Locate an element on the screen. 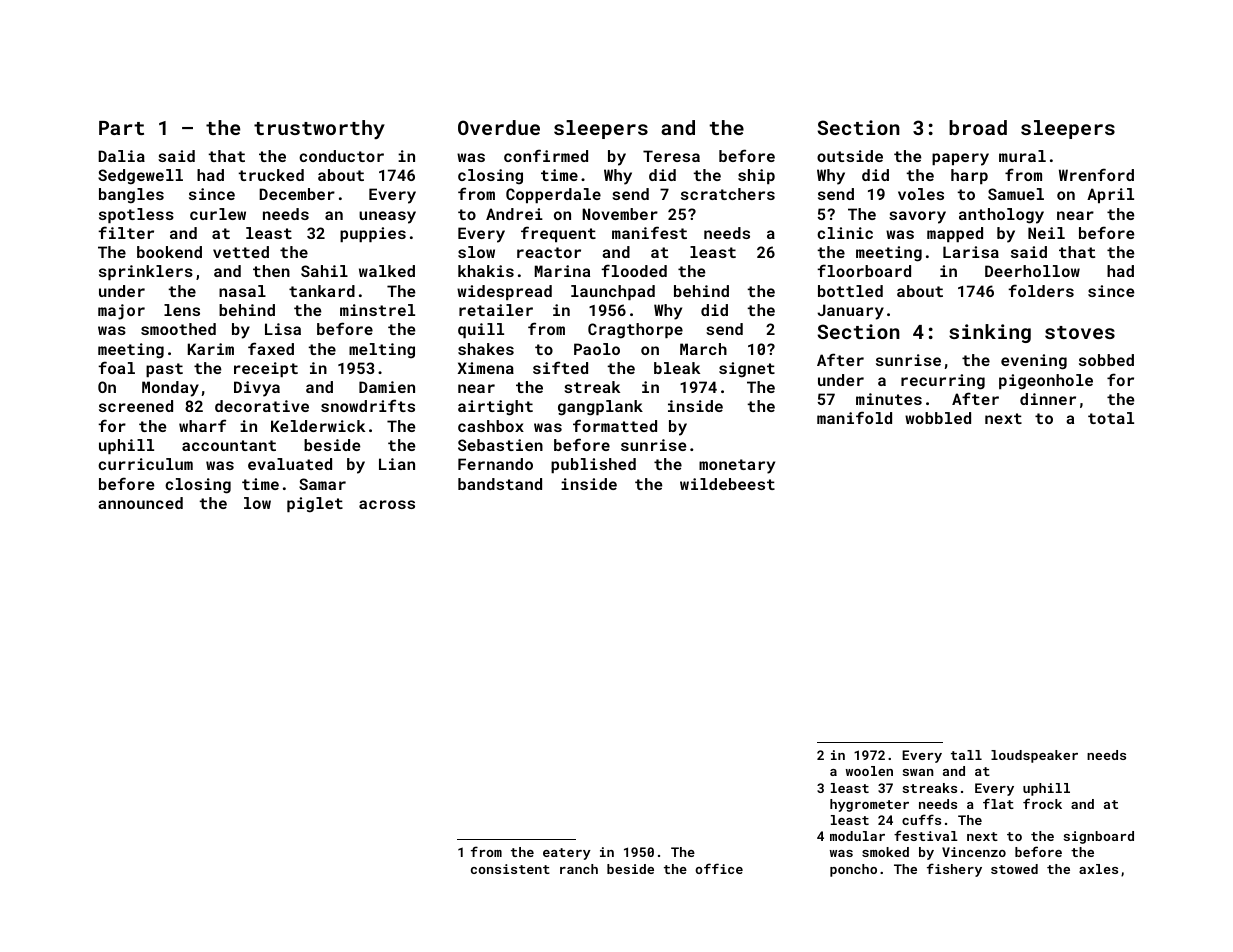 This screenshot has width=1233, height=952. announced is located at coordinates (140, 503).
